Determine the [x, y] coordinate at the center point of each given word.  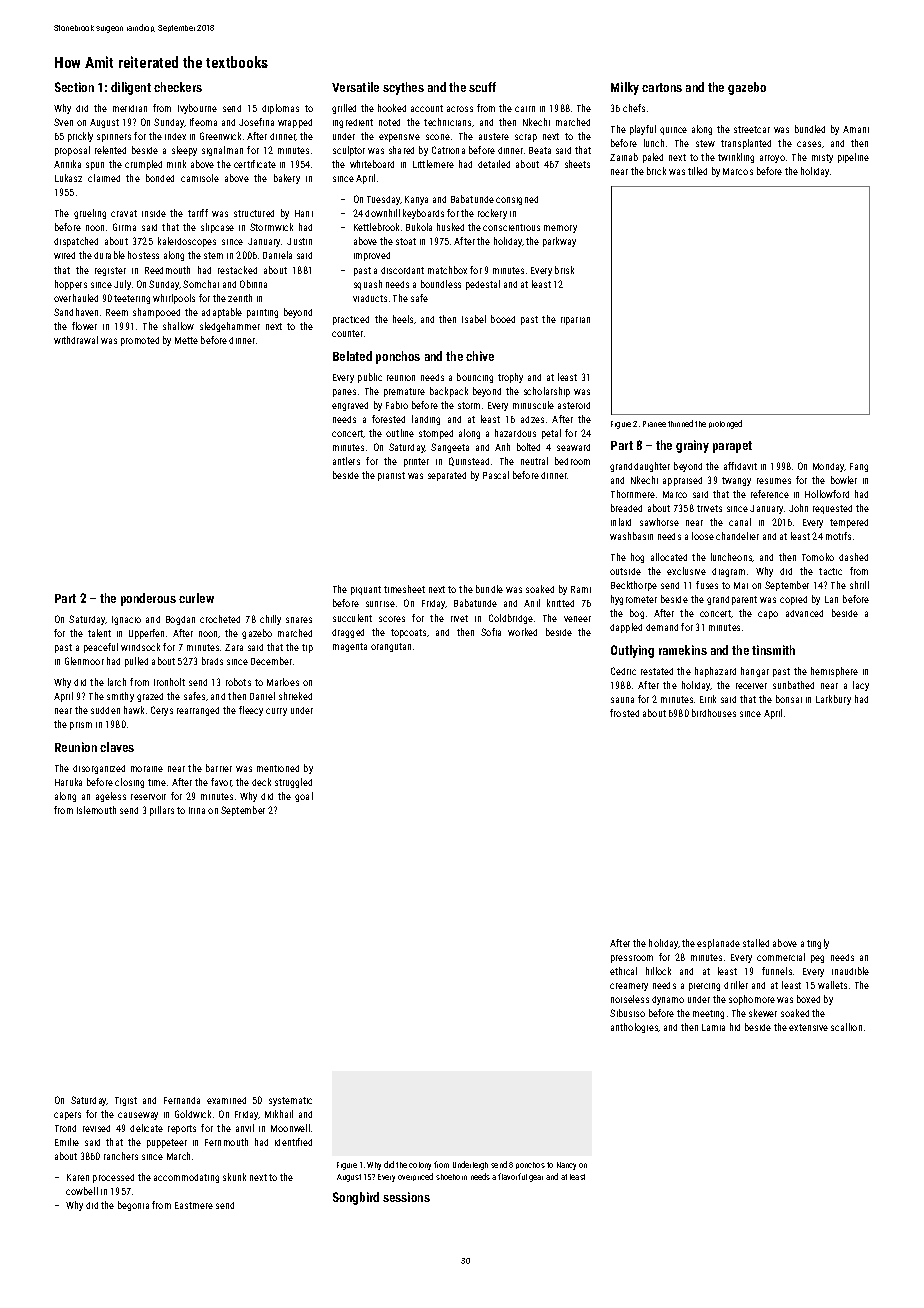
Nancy [566, 1166]
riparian [575, 321]
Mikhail [279, 1114]
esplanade [718, 944]
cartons [662, 87]
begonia [133, 1206]
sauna [622, 700]
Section [74, 87]
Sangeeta [450, 448]
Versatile [355, 87]
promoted [140, 341]
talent [99, 633]
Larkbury [833, 700]
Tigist [126, 1101]
